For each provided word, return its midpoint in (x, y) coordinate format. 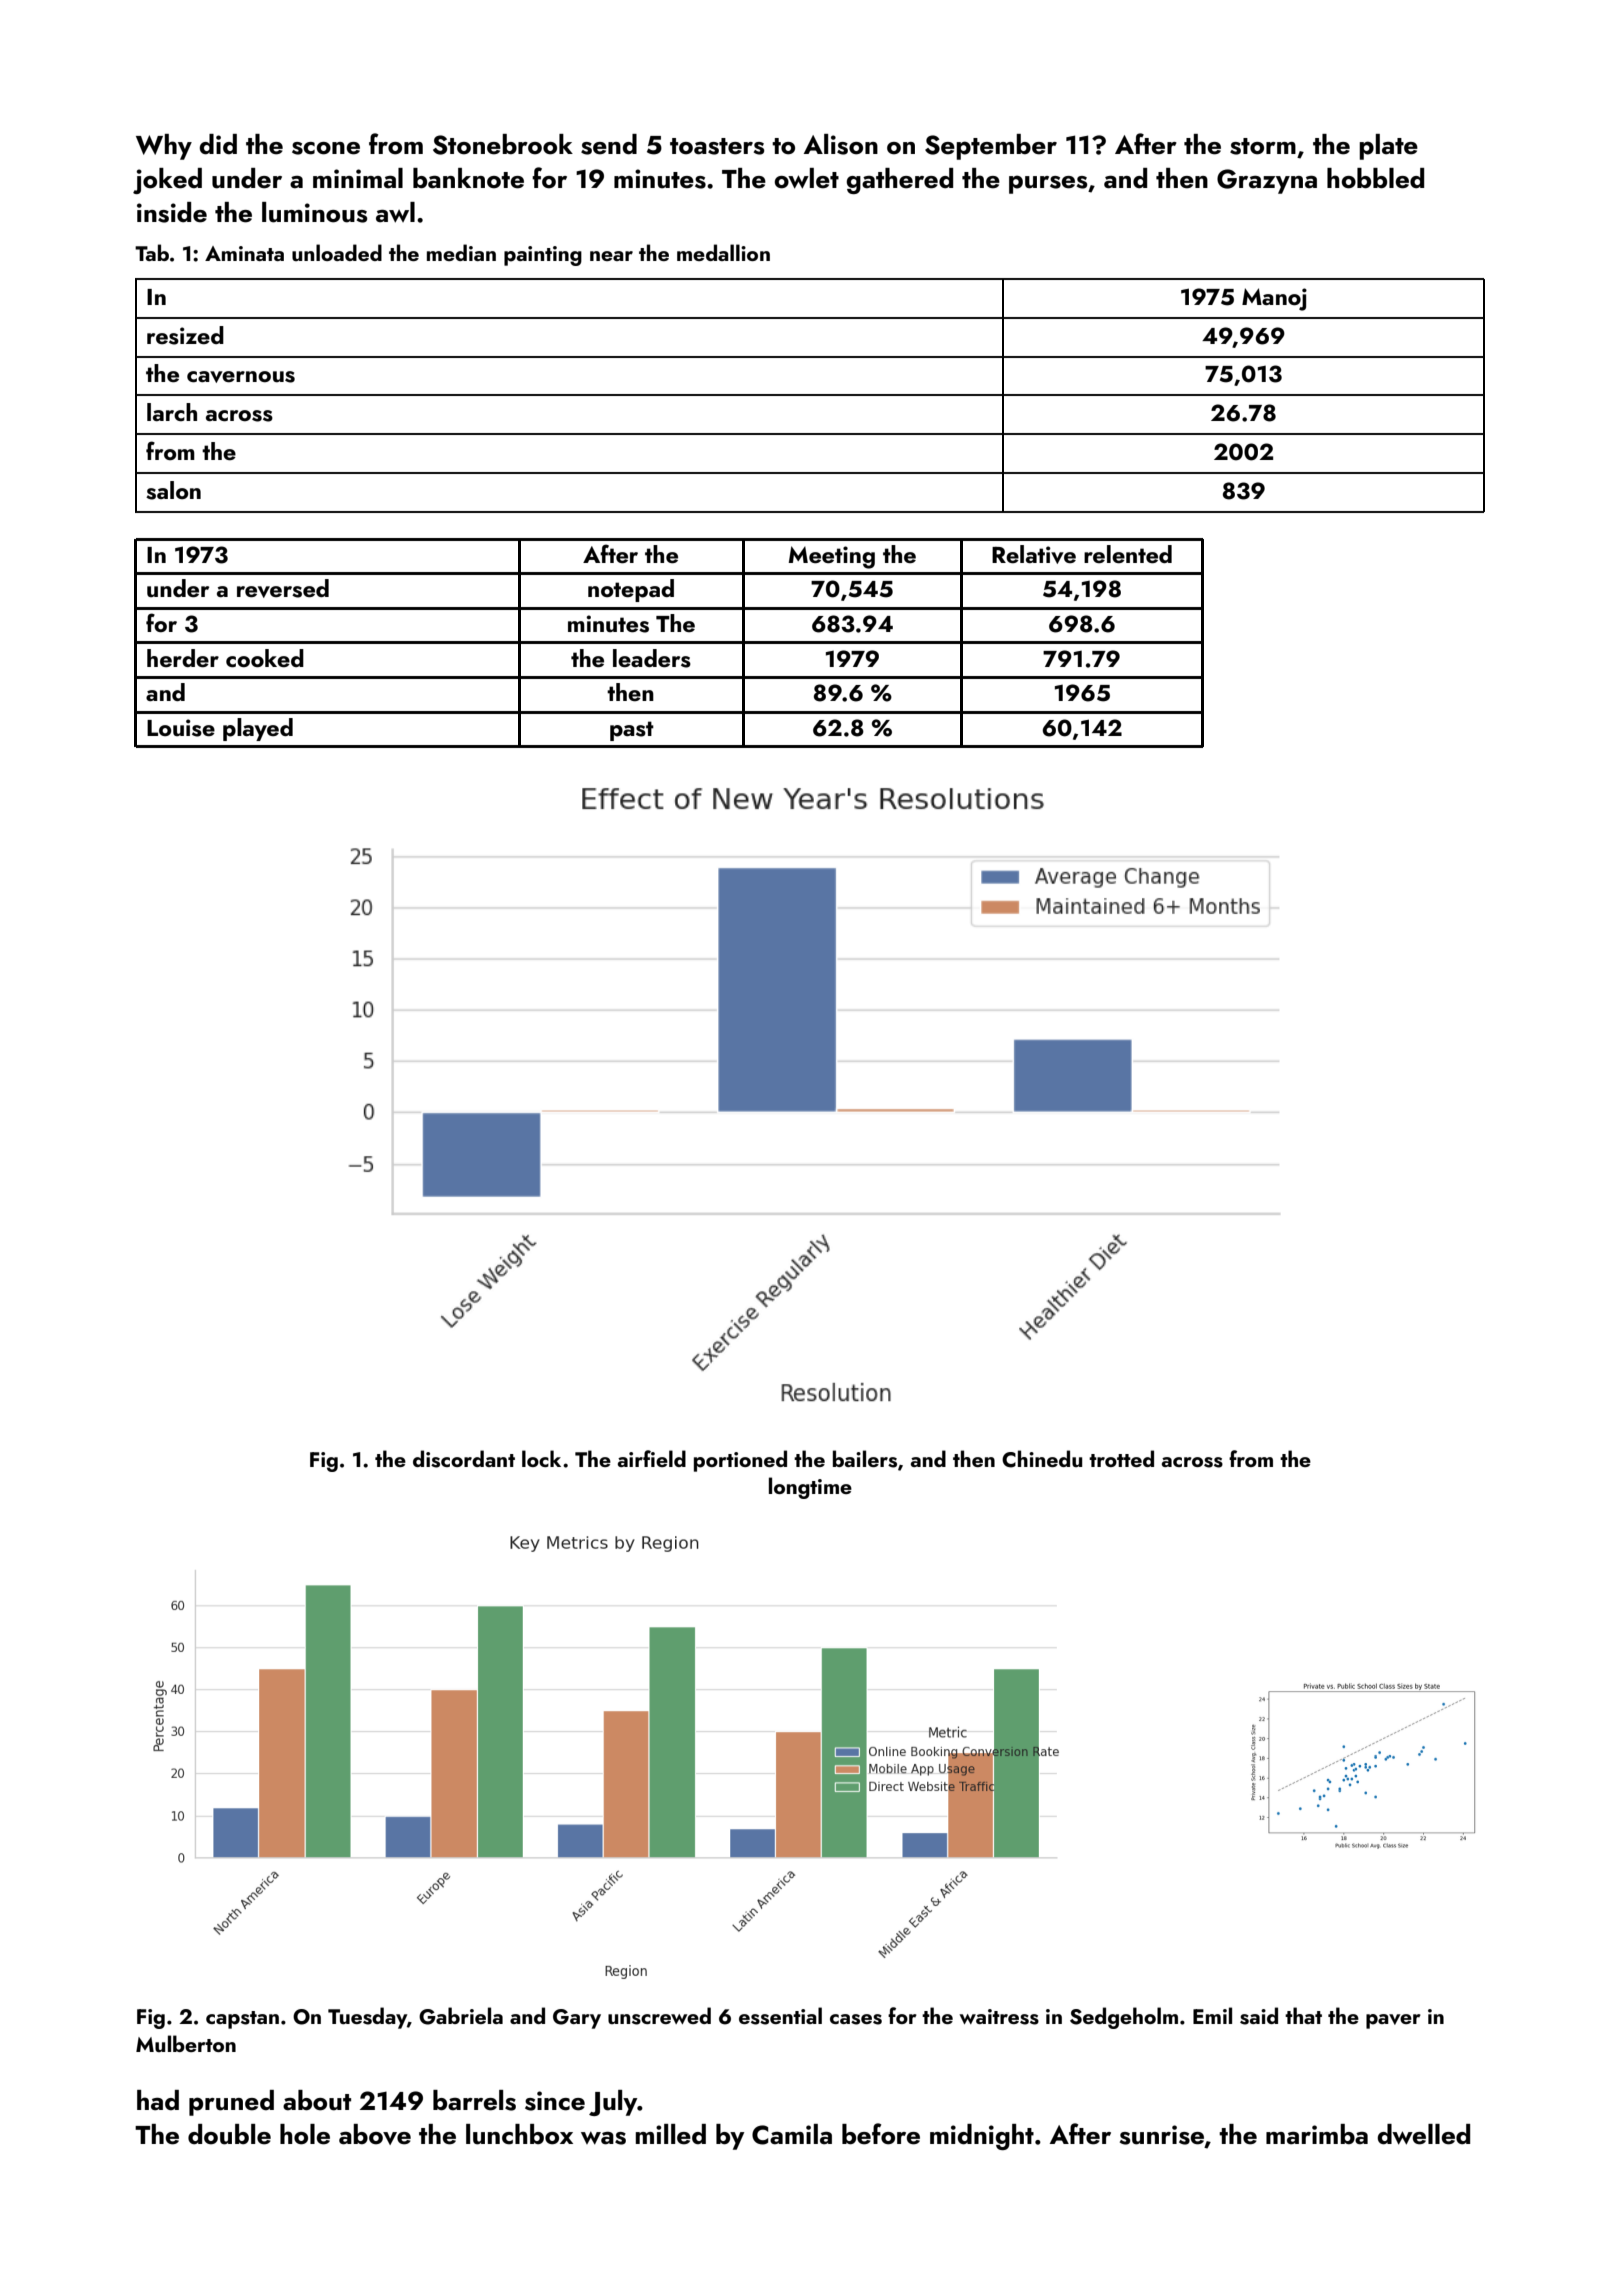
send (609, 144)
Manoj (1274, 299)
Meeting (832, 557)
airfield (652, 1458)
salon (173, 490)
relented (1128, 554)
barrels (474, 2100)
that (1303, 2015)
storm (1263, 146)
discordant (464, 1459)
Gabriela (461, 2016)
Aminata (244, 253)
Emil (1212, 2015)
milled (671, 2134)
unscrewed (659, 2016)
